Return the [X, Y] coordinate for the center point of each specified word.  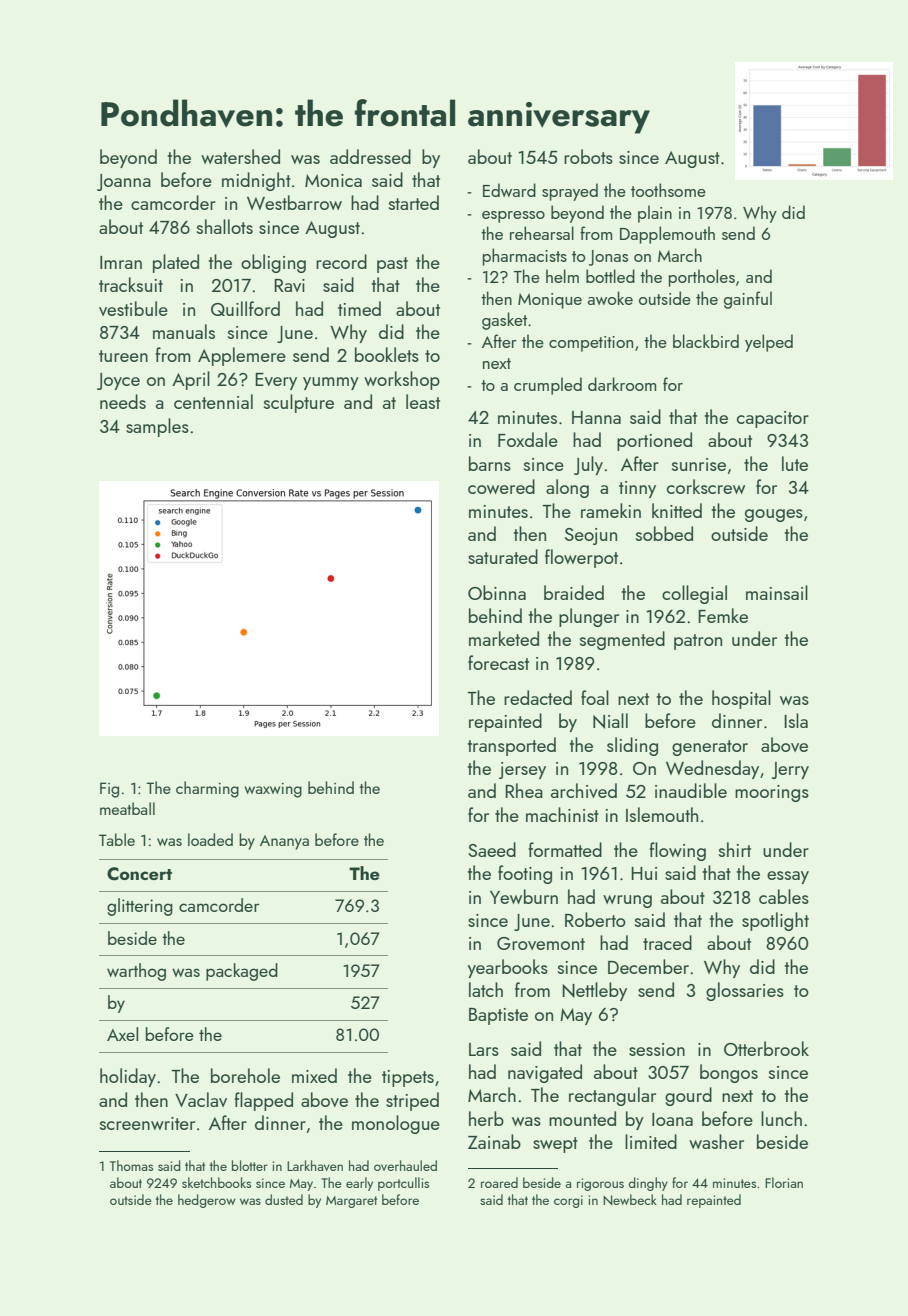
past [392, 265]
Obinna [497, 592]
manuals [184, 331]
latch [486, 989]
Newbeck [630, 1199]
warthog [136, 972]
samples [157, 427]
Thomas [131, 1165]
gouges [774, 515]
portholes [702, 278]
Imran [121, 262]
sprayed [570, 192]
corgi [568, 1201]
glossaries [745, 991]
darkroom [622, 384]
